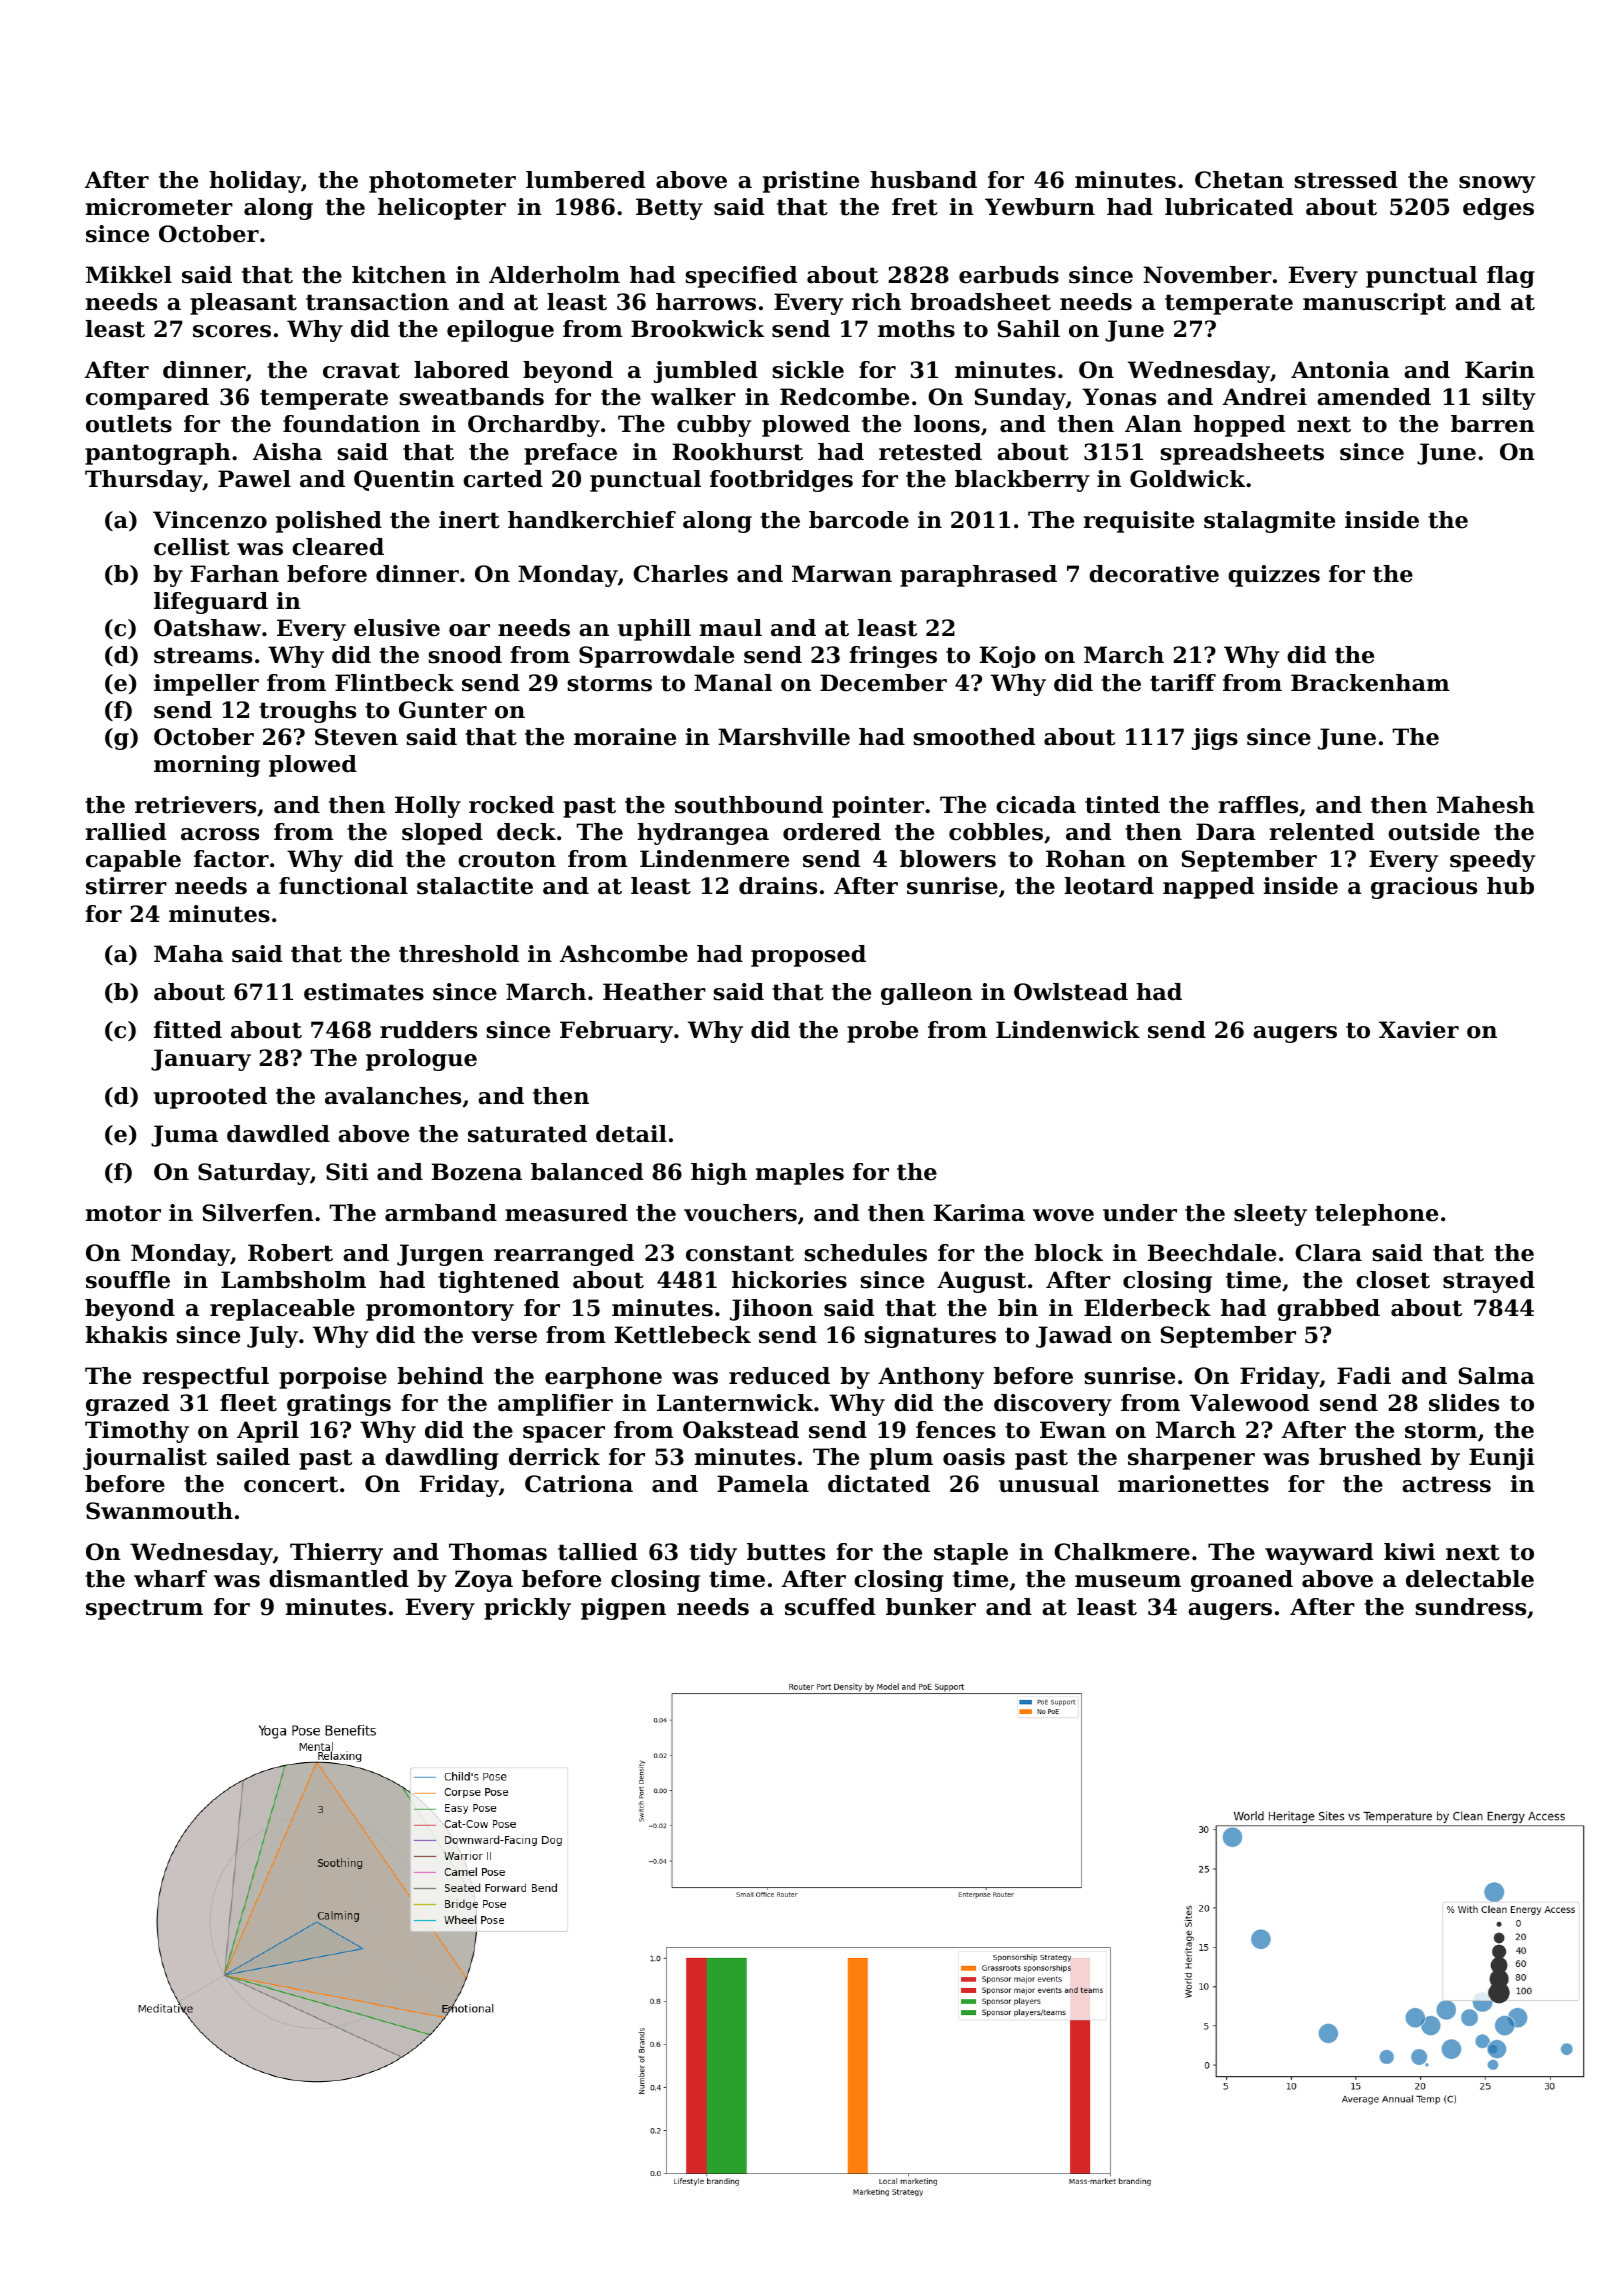 The width and height of the screenshot is (1620, 2292). I want to click on snowy, so click(1497, 184).
